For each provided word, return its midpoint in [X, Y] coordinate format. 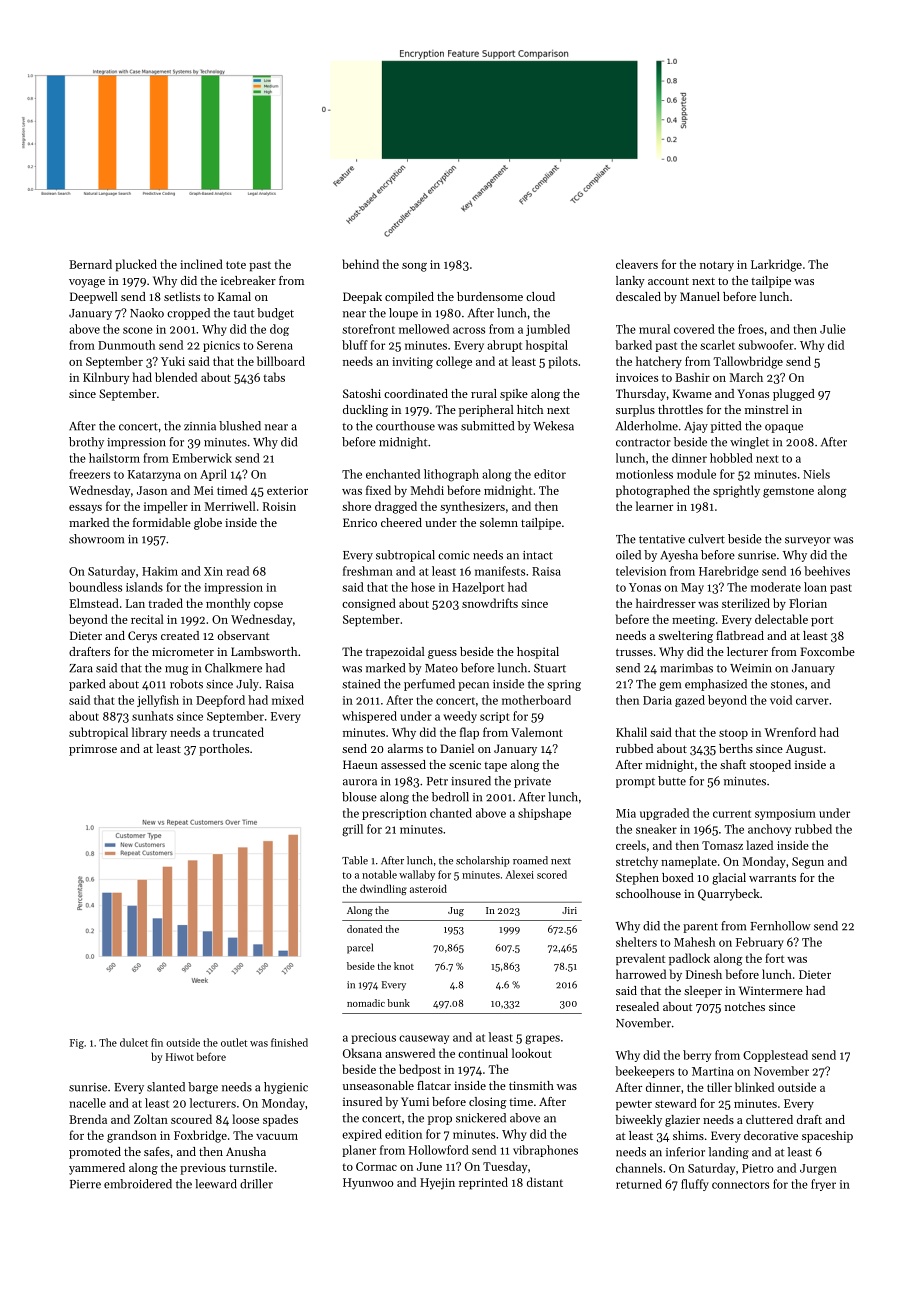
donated [364, 929]
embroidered [138, 1184]
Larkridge [776, 265]
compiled [409, 298]
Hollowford [439, 1150]
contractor [643, 443]
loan [815, 587]
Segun [808, 863]
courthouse [405, 426]
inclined [201, 264]
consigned [369, 604]
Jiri [569, 910]
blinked [754, 1087]
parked [87, 685]
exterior [287, 490]
